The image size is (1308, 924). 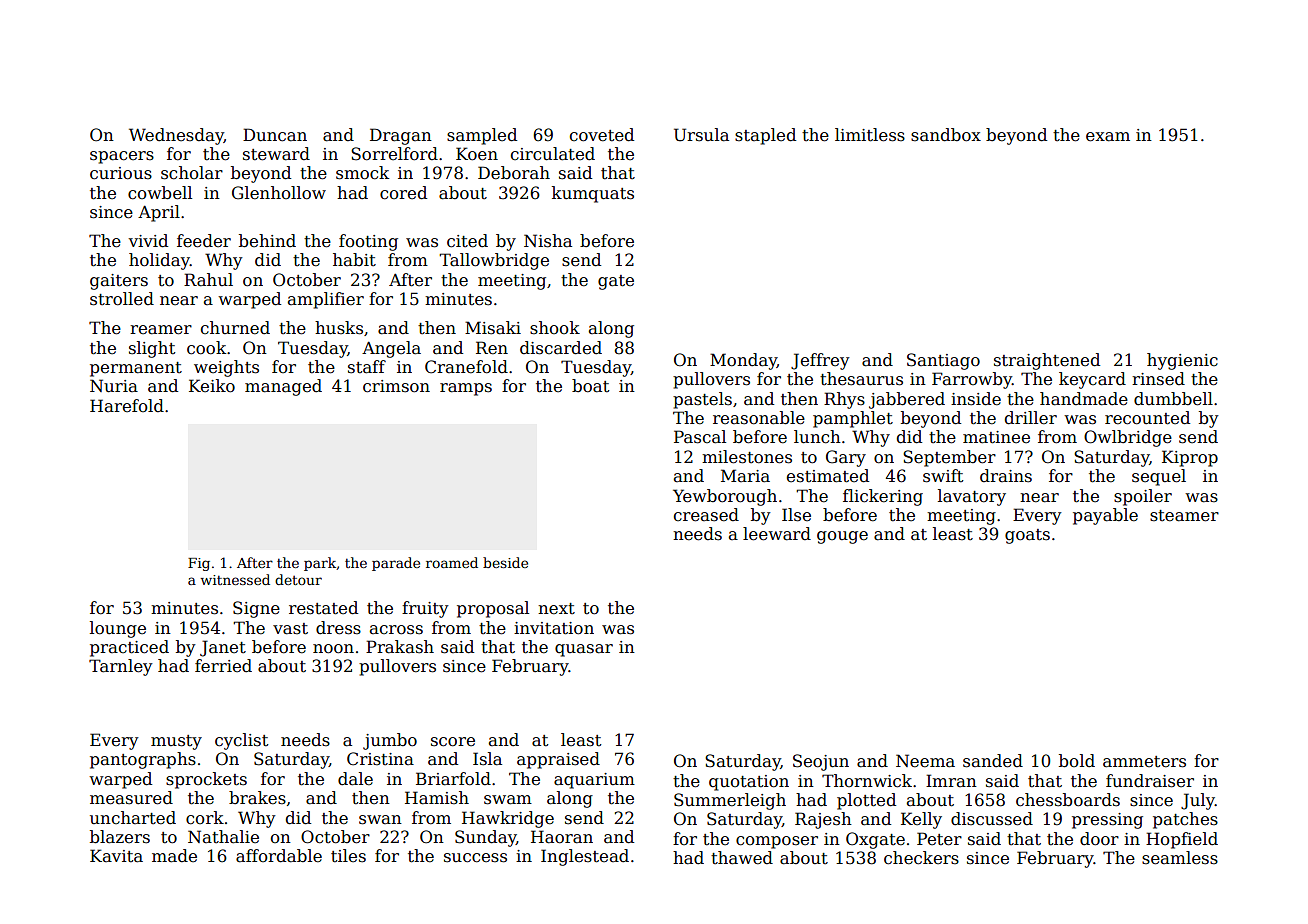 I want to click on reasonable, so click(x=759, y=418).
